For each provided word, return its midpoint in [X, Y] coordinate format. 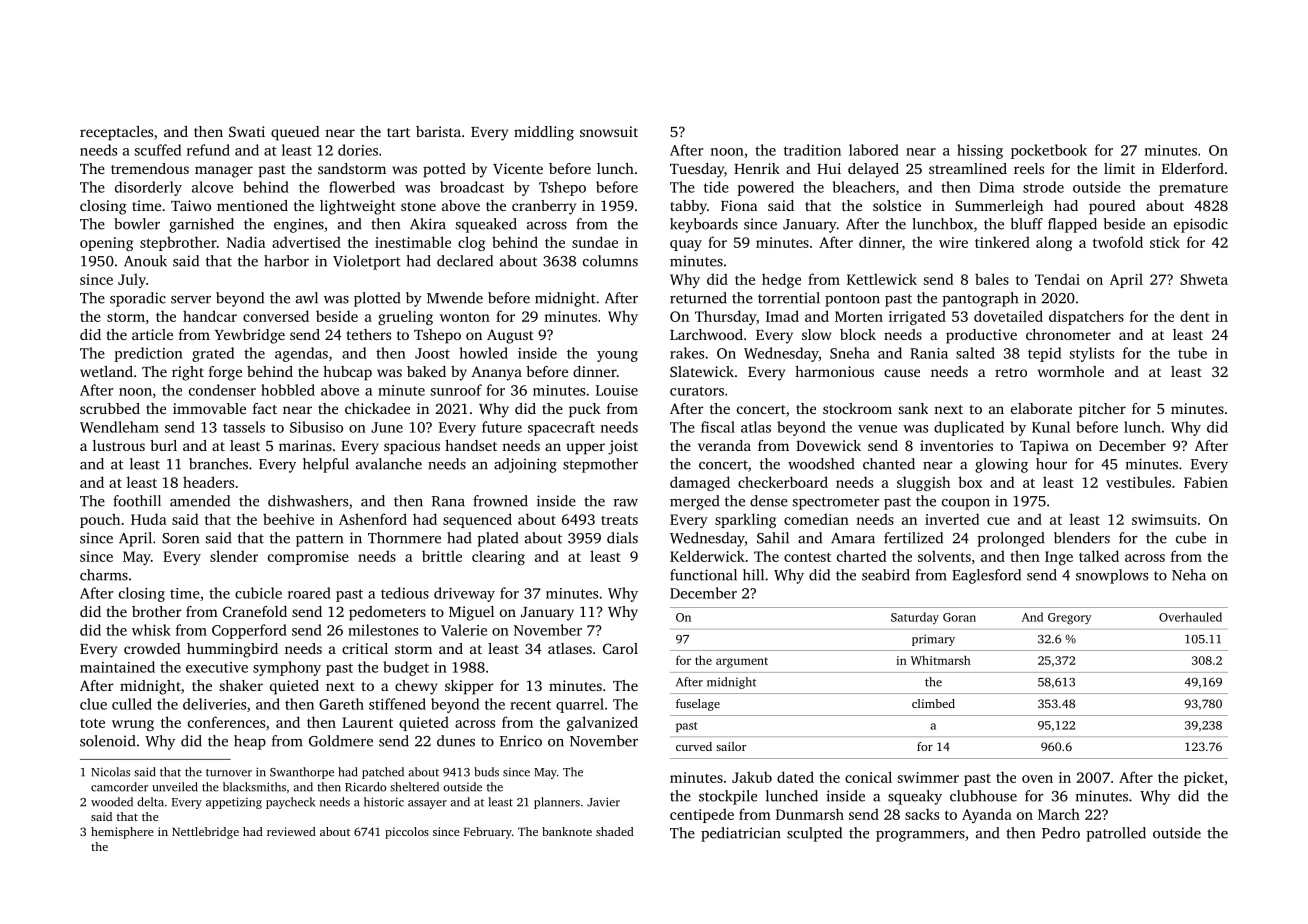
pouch [100, 520]
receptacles [116, 133]
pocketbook [1049, 151]
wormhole [1071, 371]
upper [585, 449]
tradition [812, 150]
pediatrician [741, 834]
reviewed [291, 831]
